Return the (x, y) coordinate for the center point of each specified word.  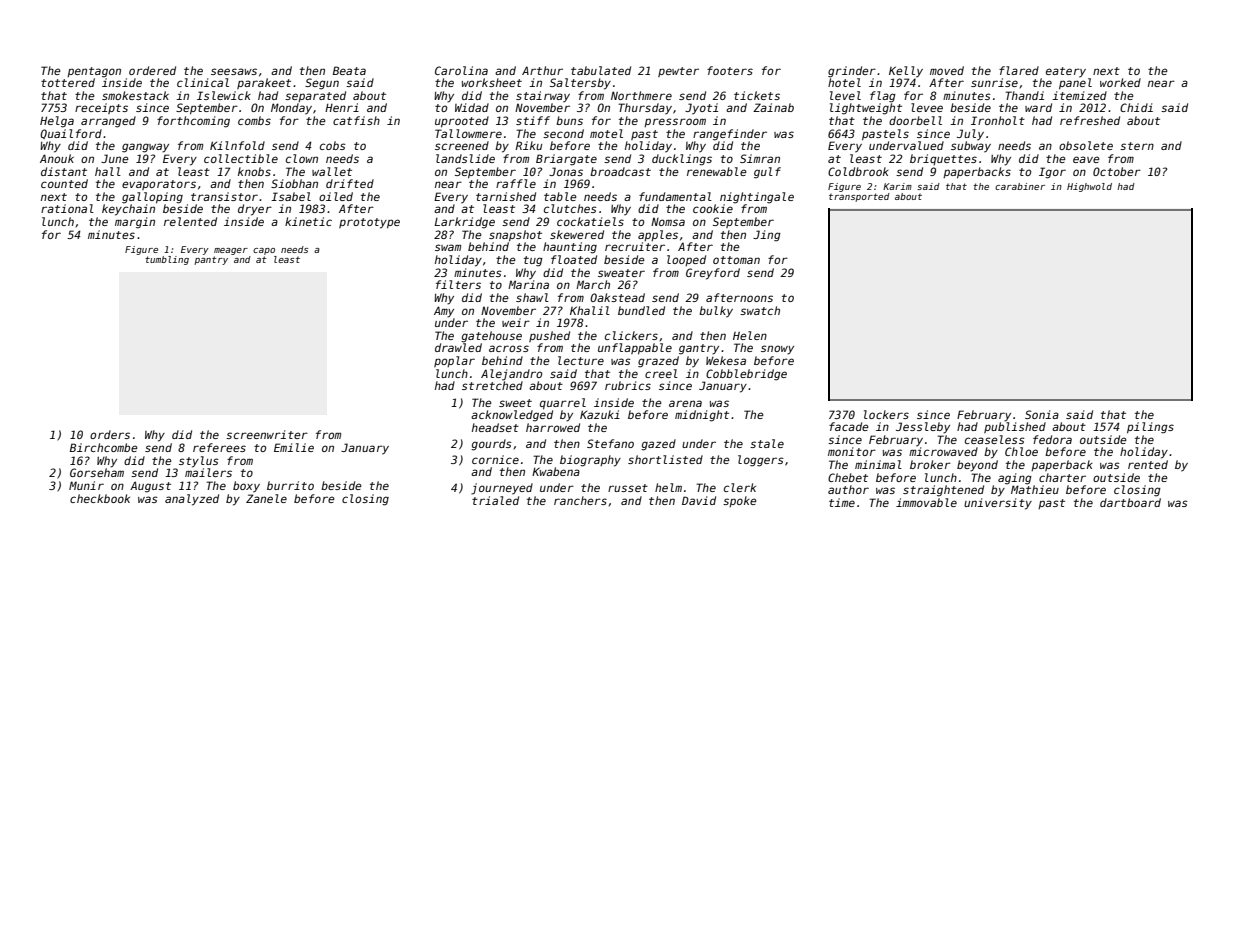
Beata (349, 70)
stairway (543, 97)
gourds (491, 445)
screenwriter (267, 434)
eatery (1066, 72)
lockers (886, 414)
